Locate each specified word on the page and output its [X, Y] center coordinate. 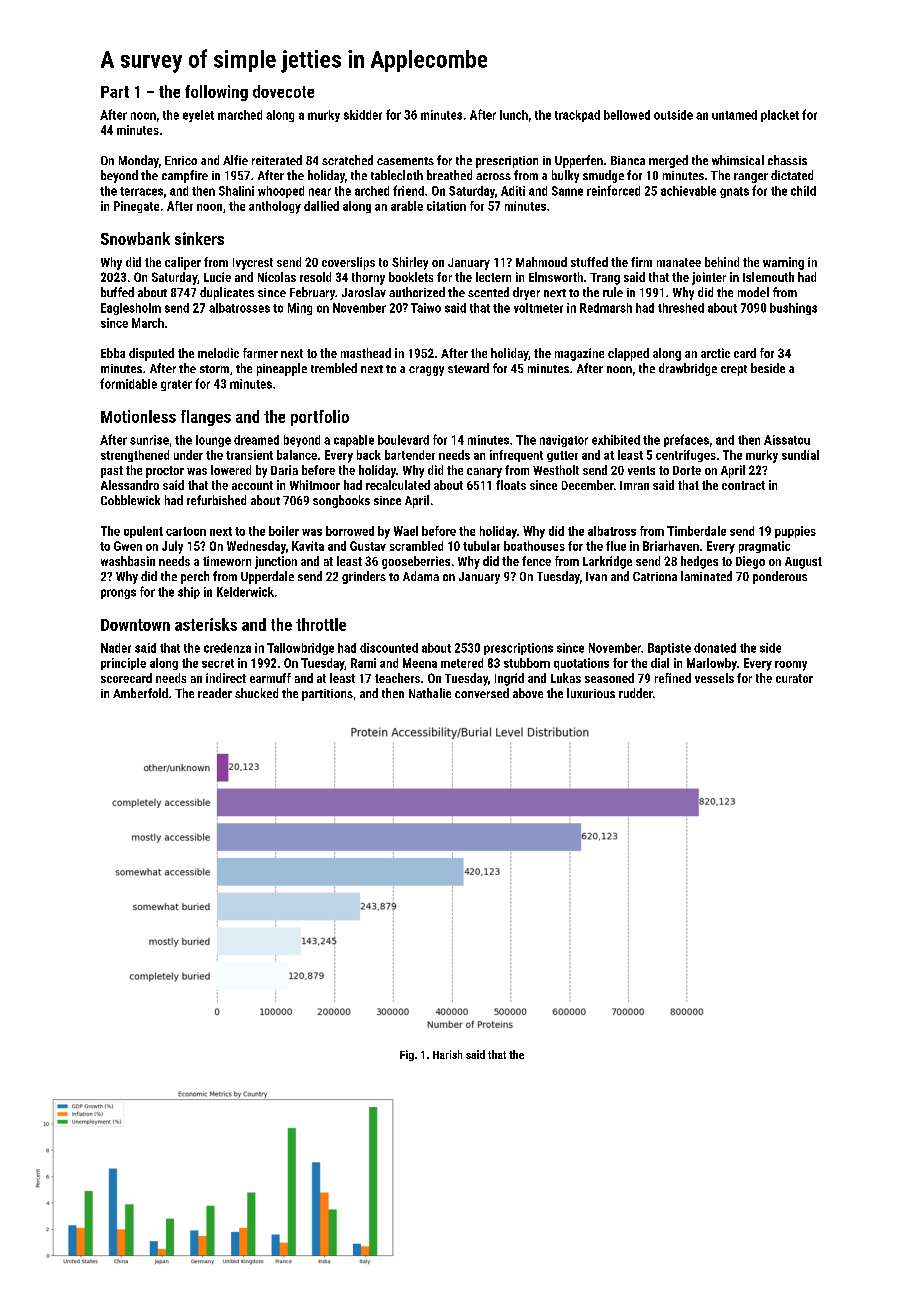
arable [407, 206]
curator [794, 678]
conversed [482, 693]
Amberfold [140, 693]
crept [734, 370]
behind [722, 262]
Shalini [236, 191]
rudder [636, 693]
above [528, 693]
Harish [447, 1054]
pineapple [282, 369]
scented [488, 292]
